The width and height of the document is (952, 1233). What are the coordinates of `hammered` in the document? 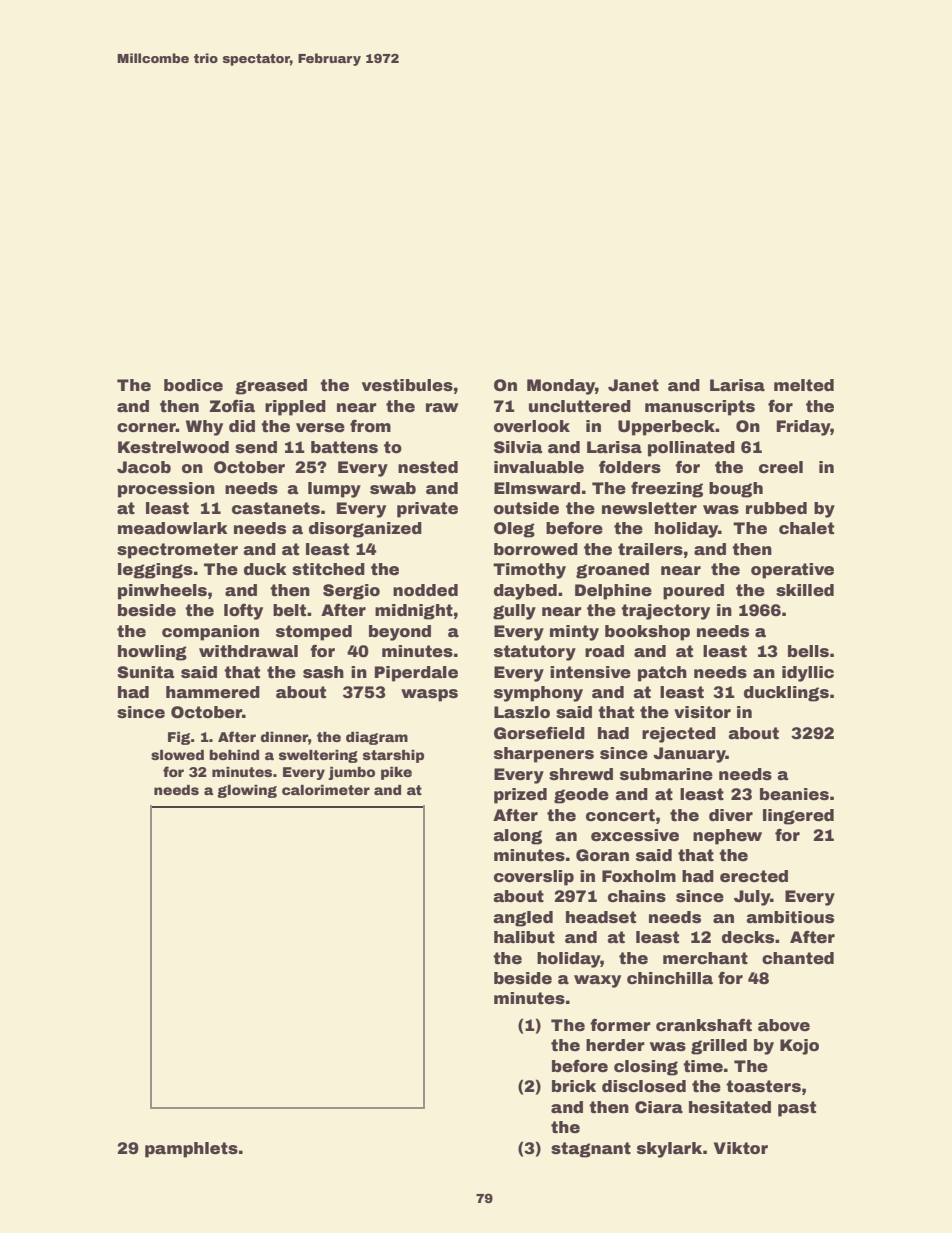 It's located at (213, 692).
